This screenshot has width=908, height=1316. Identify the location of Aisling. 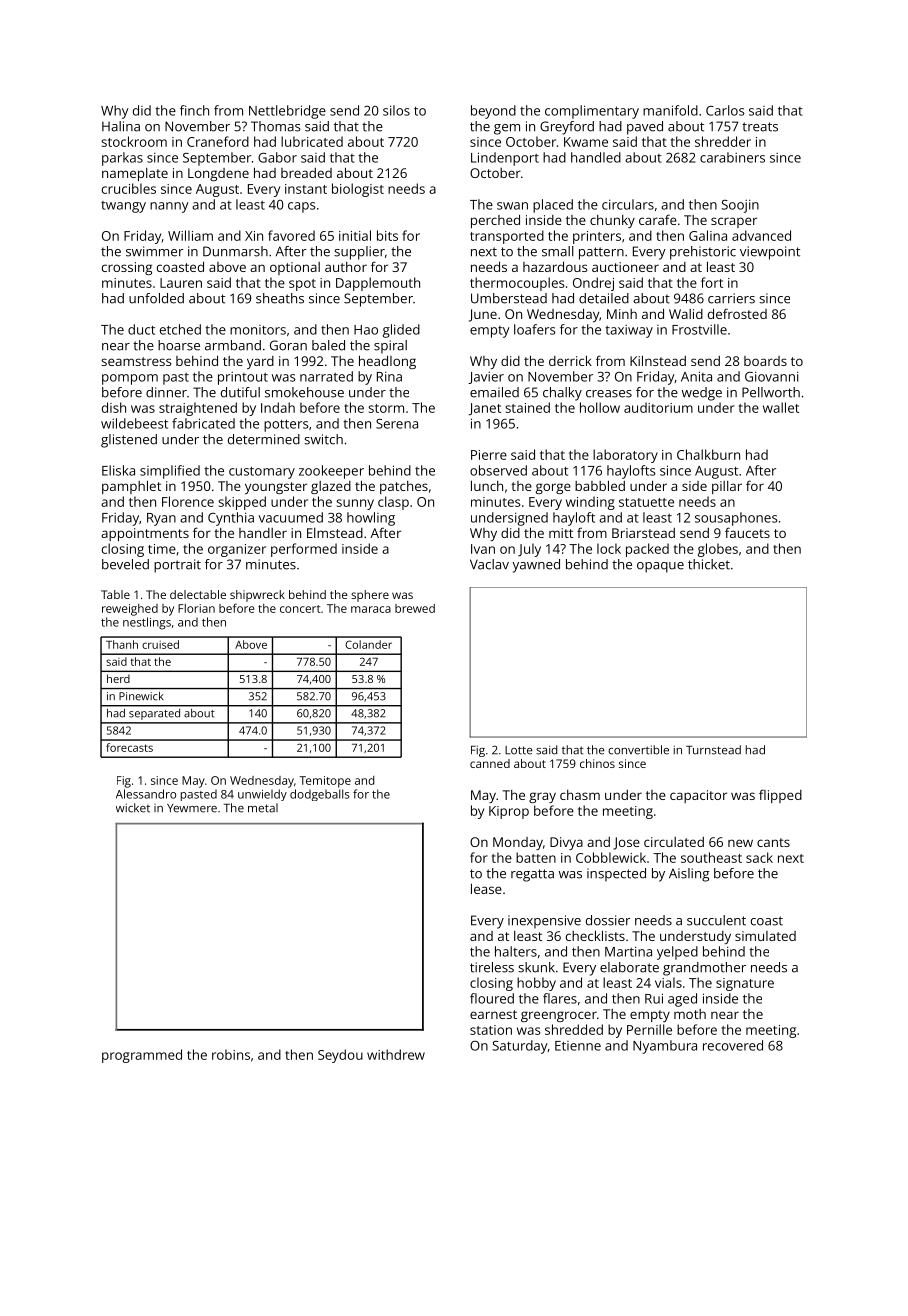
(689, 875).
